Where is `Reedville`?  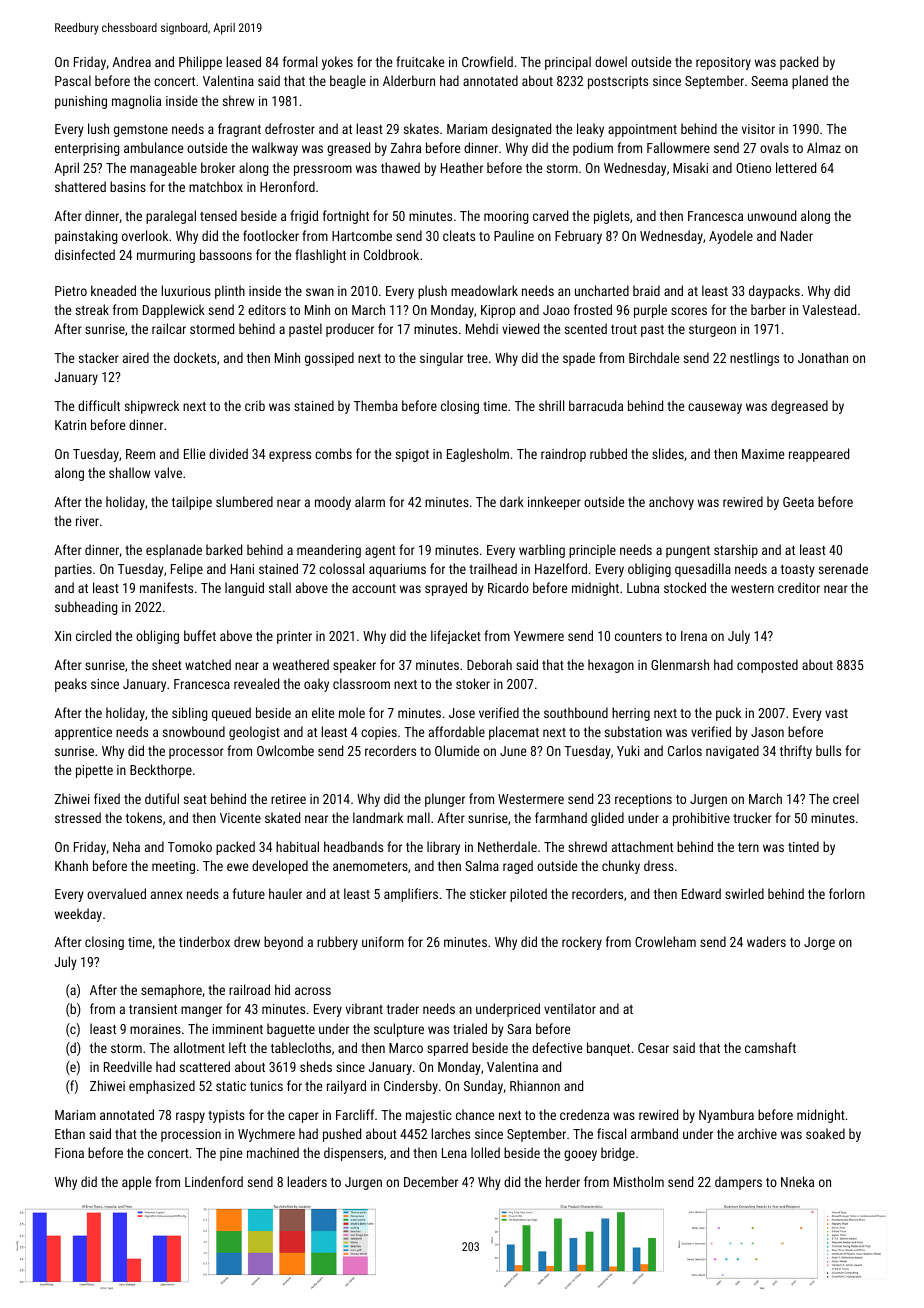 Reedville is located at coordinates (128, 1066).
